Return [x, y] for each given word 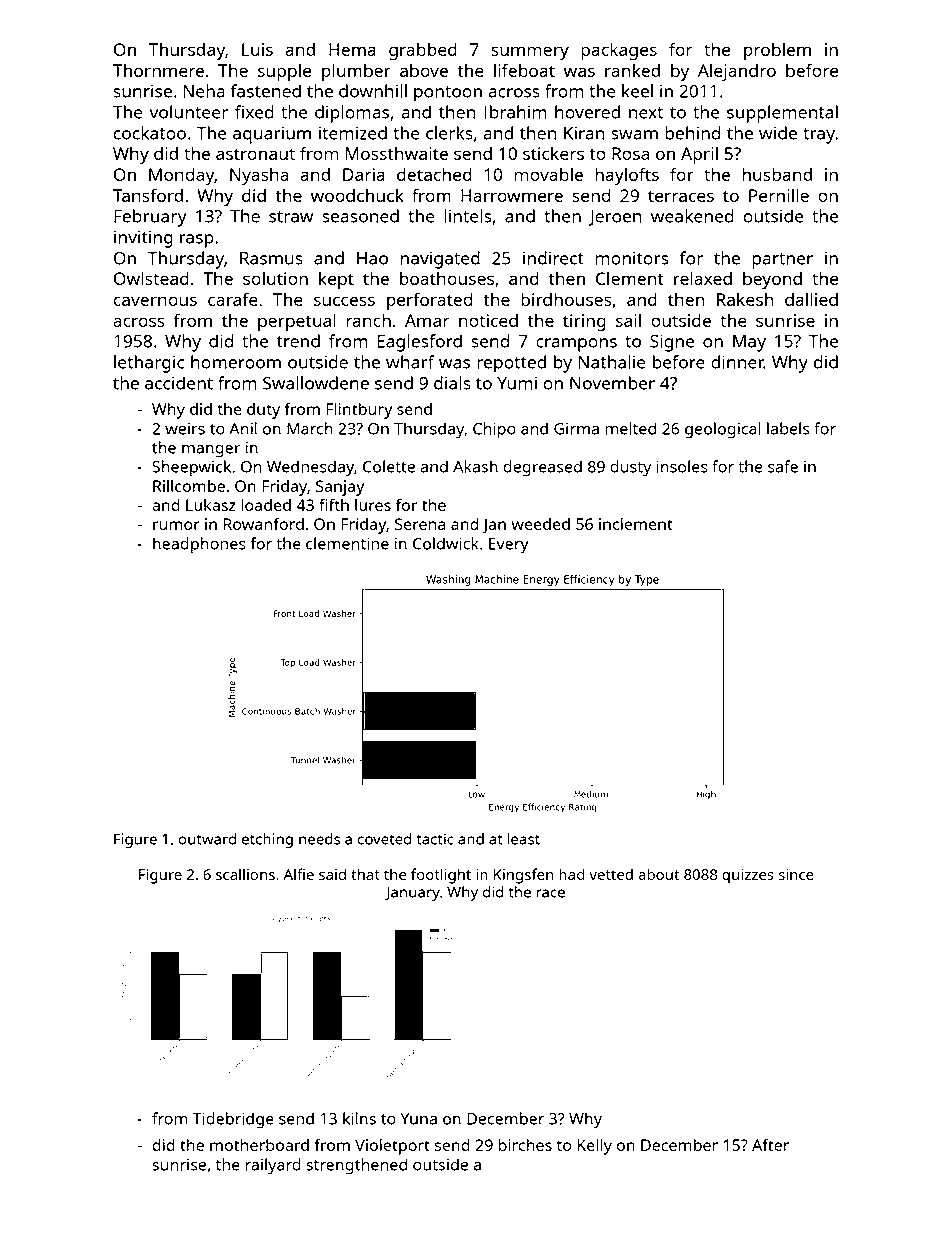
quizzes [748, 876]
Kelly [595, 1146]
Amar [427, 320]
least [524, 839]
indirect [553, 258]
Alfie [298, 874]
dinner [737, 362]
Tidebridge [233, 1120]
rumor [176, 525]
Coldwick [446, 543]
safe [783, 466]
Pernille [779, 195]
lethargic [149, 364]
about [659, 874]
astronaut [255, 154]
